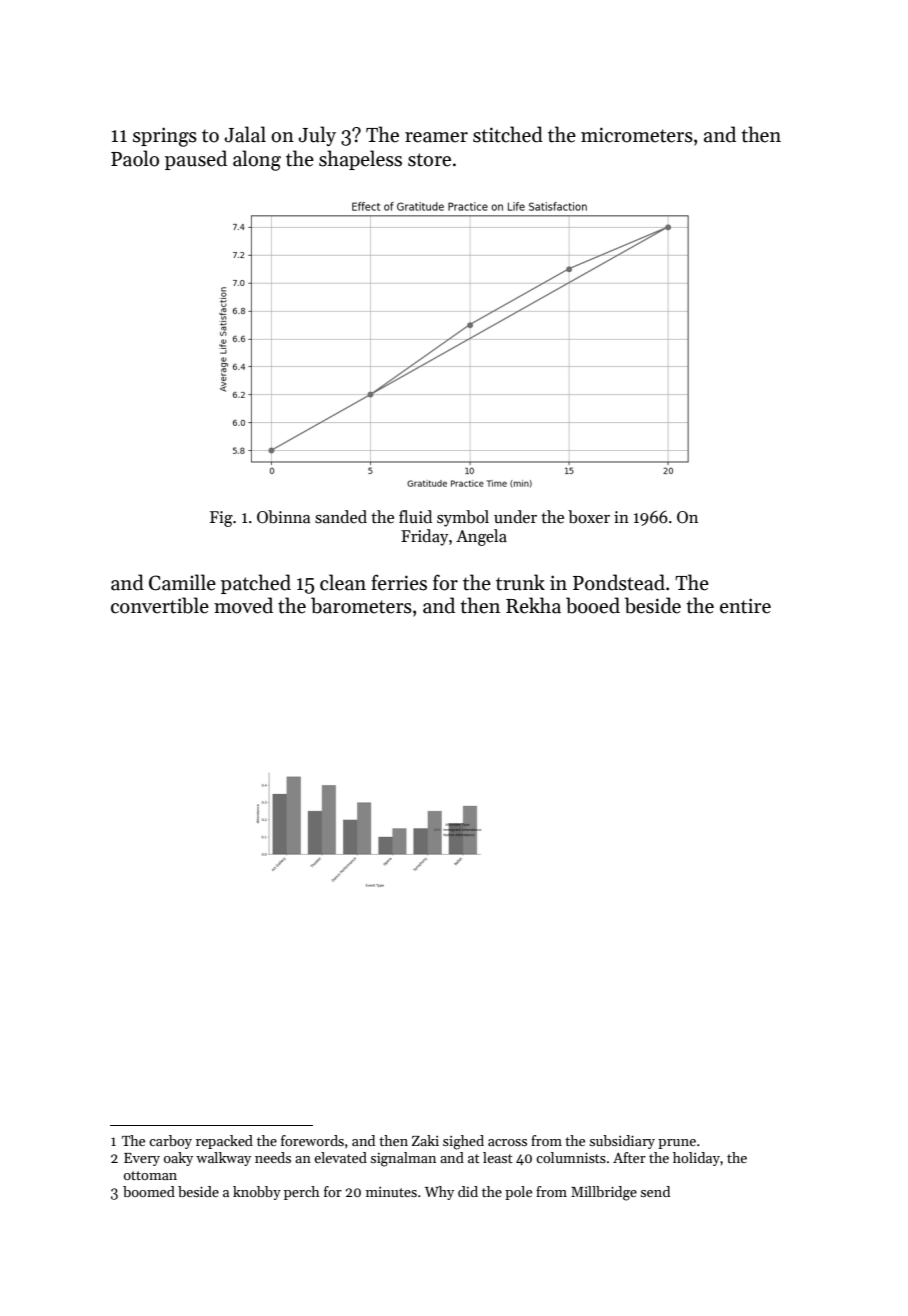 This document has height=1316, width=908. Describe the element at coordinates (135, 158) in the document. I see `Paolo` at that location.
